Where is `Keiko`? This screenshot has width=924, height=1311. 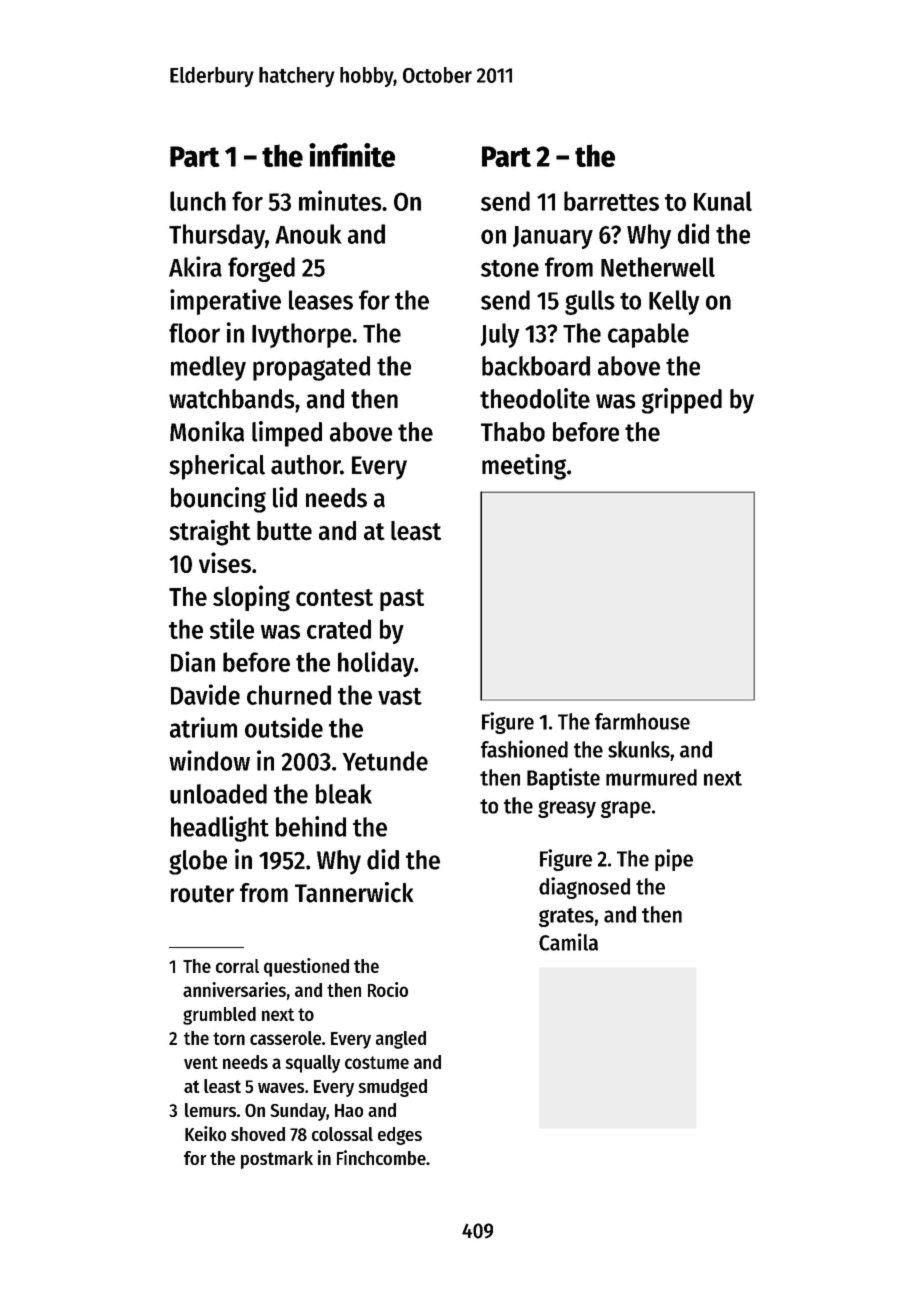
Keiko is located at coordinates (205, 1133).
